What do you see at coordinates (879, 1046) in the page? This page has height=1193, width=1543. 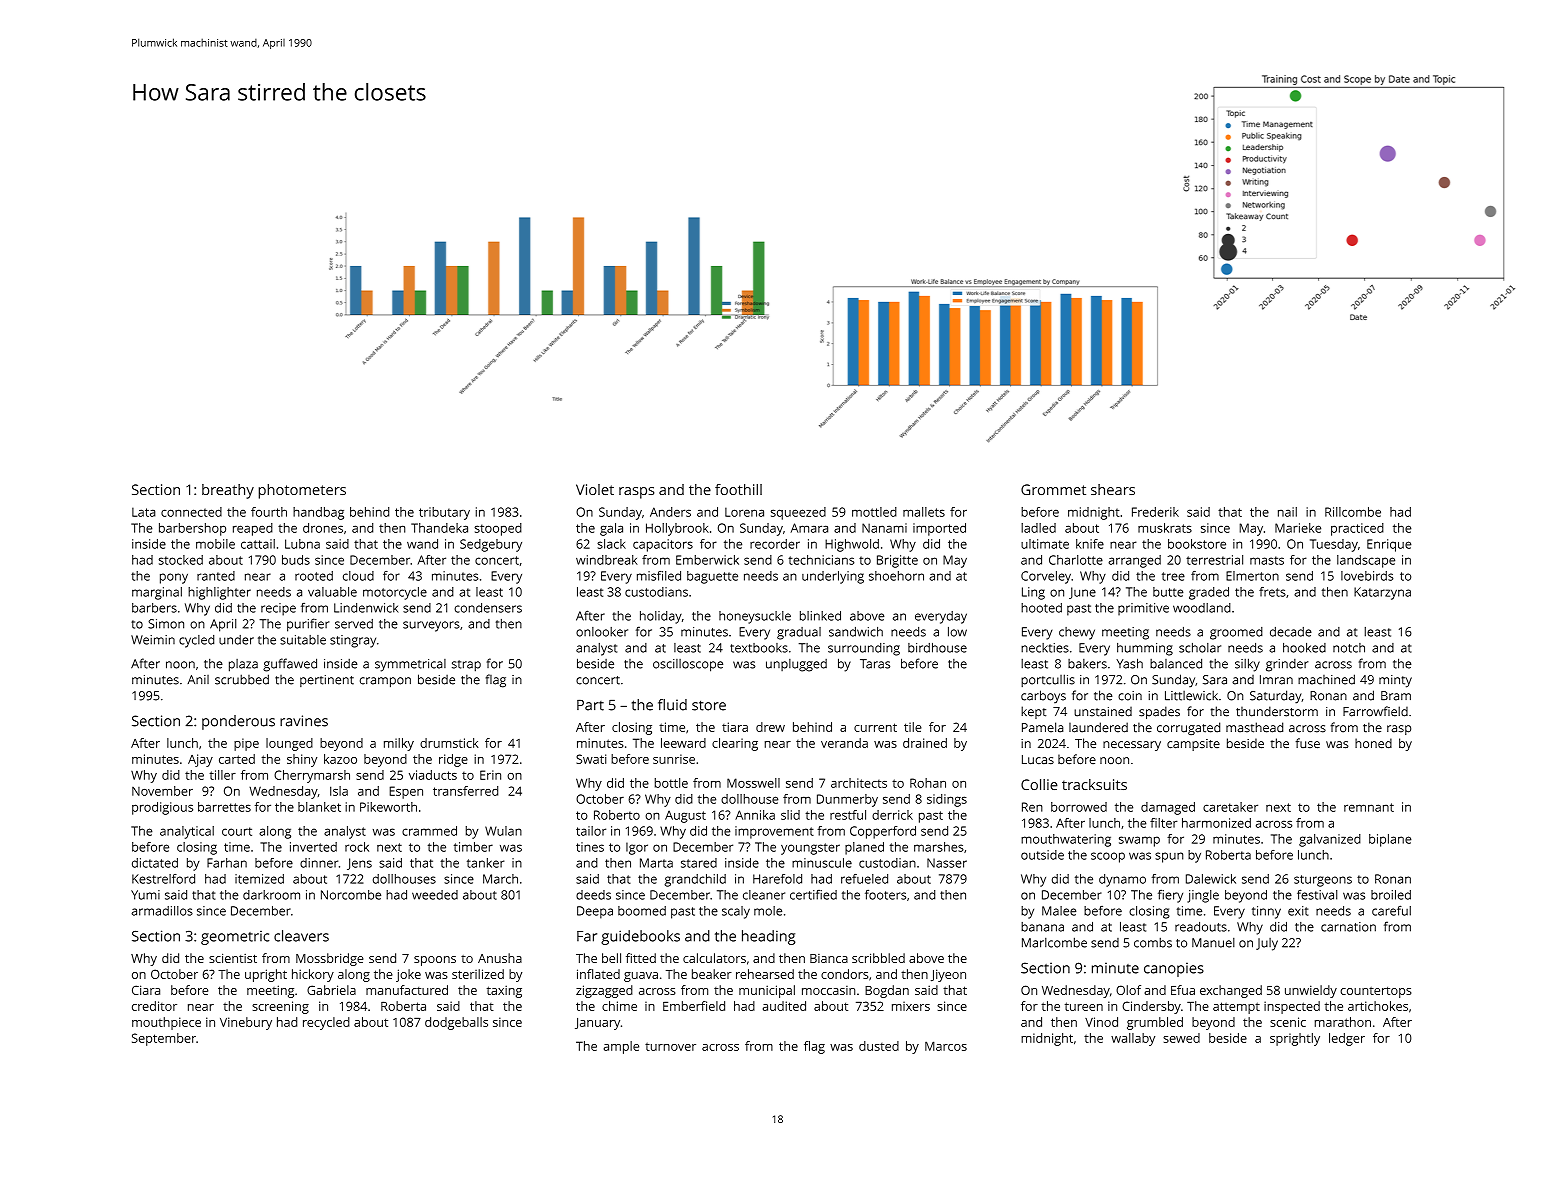 I see `dusted` at bounding box center [879, 1046].
